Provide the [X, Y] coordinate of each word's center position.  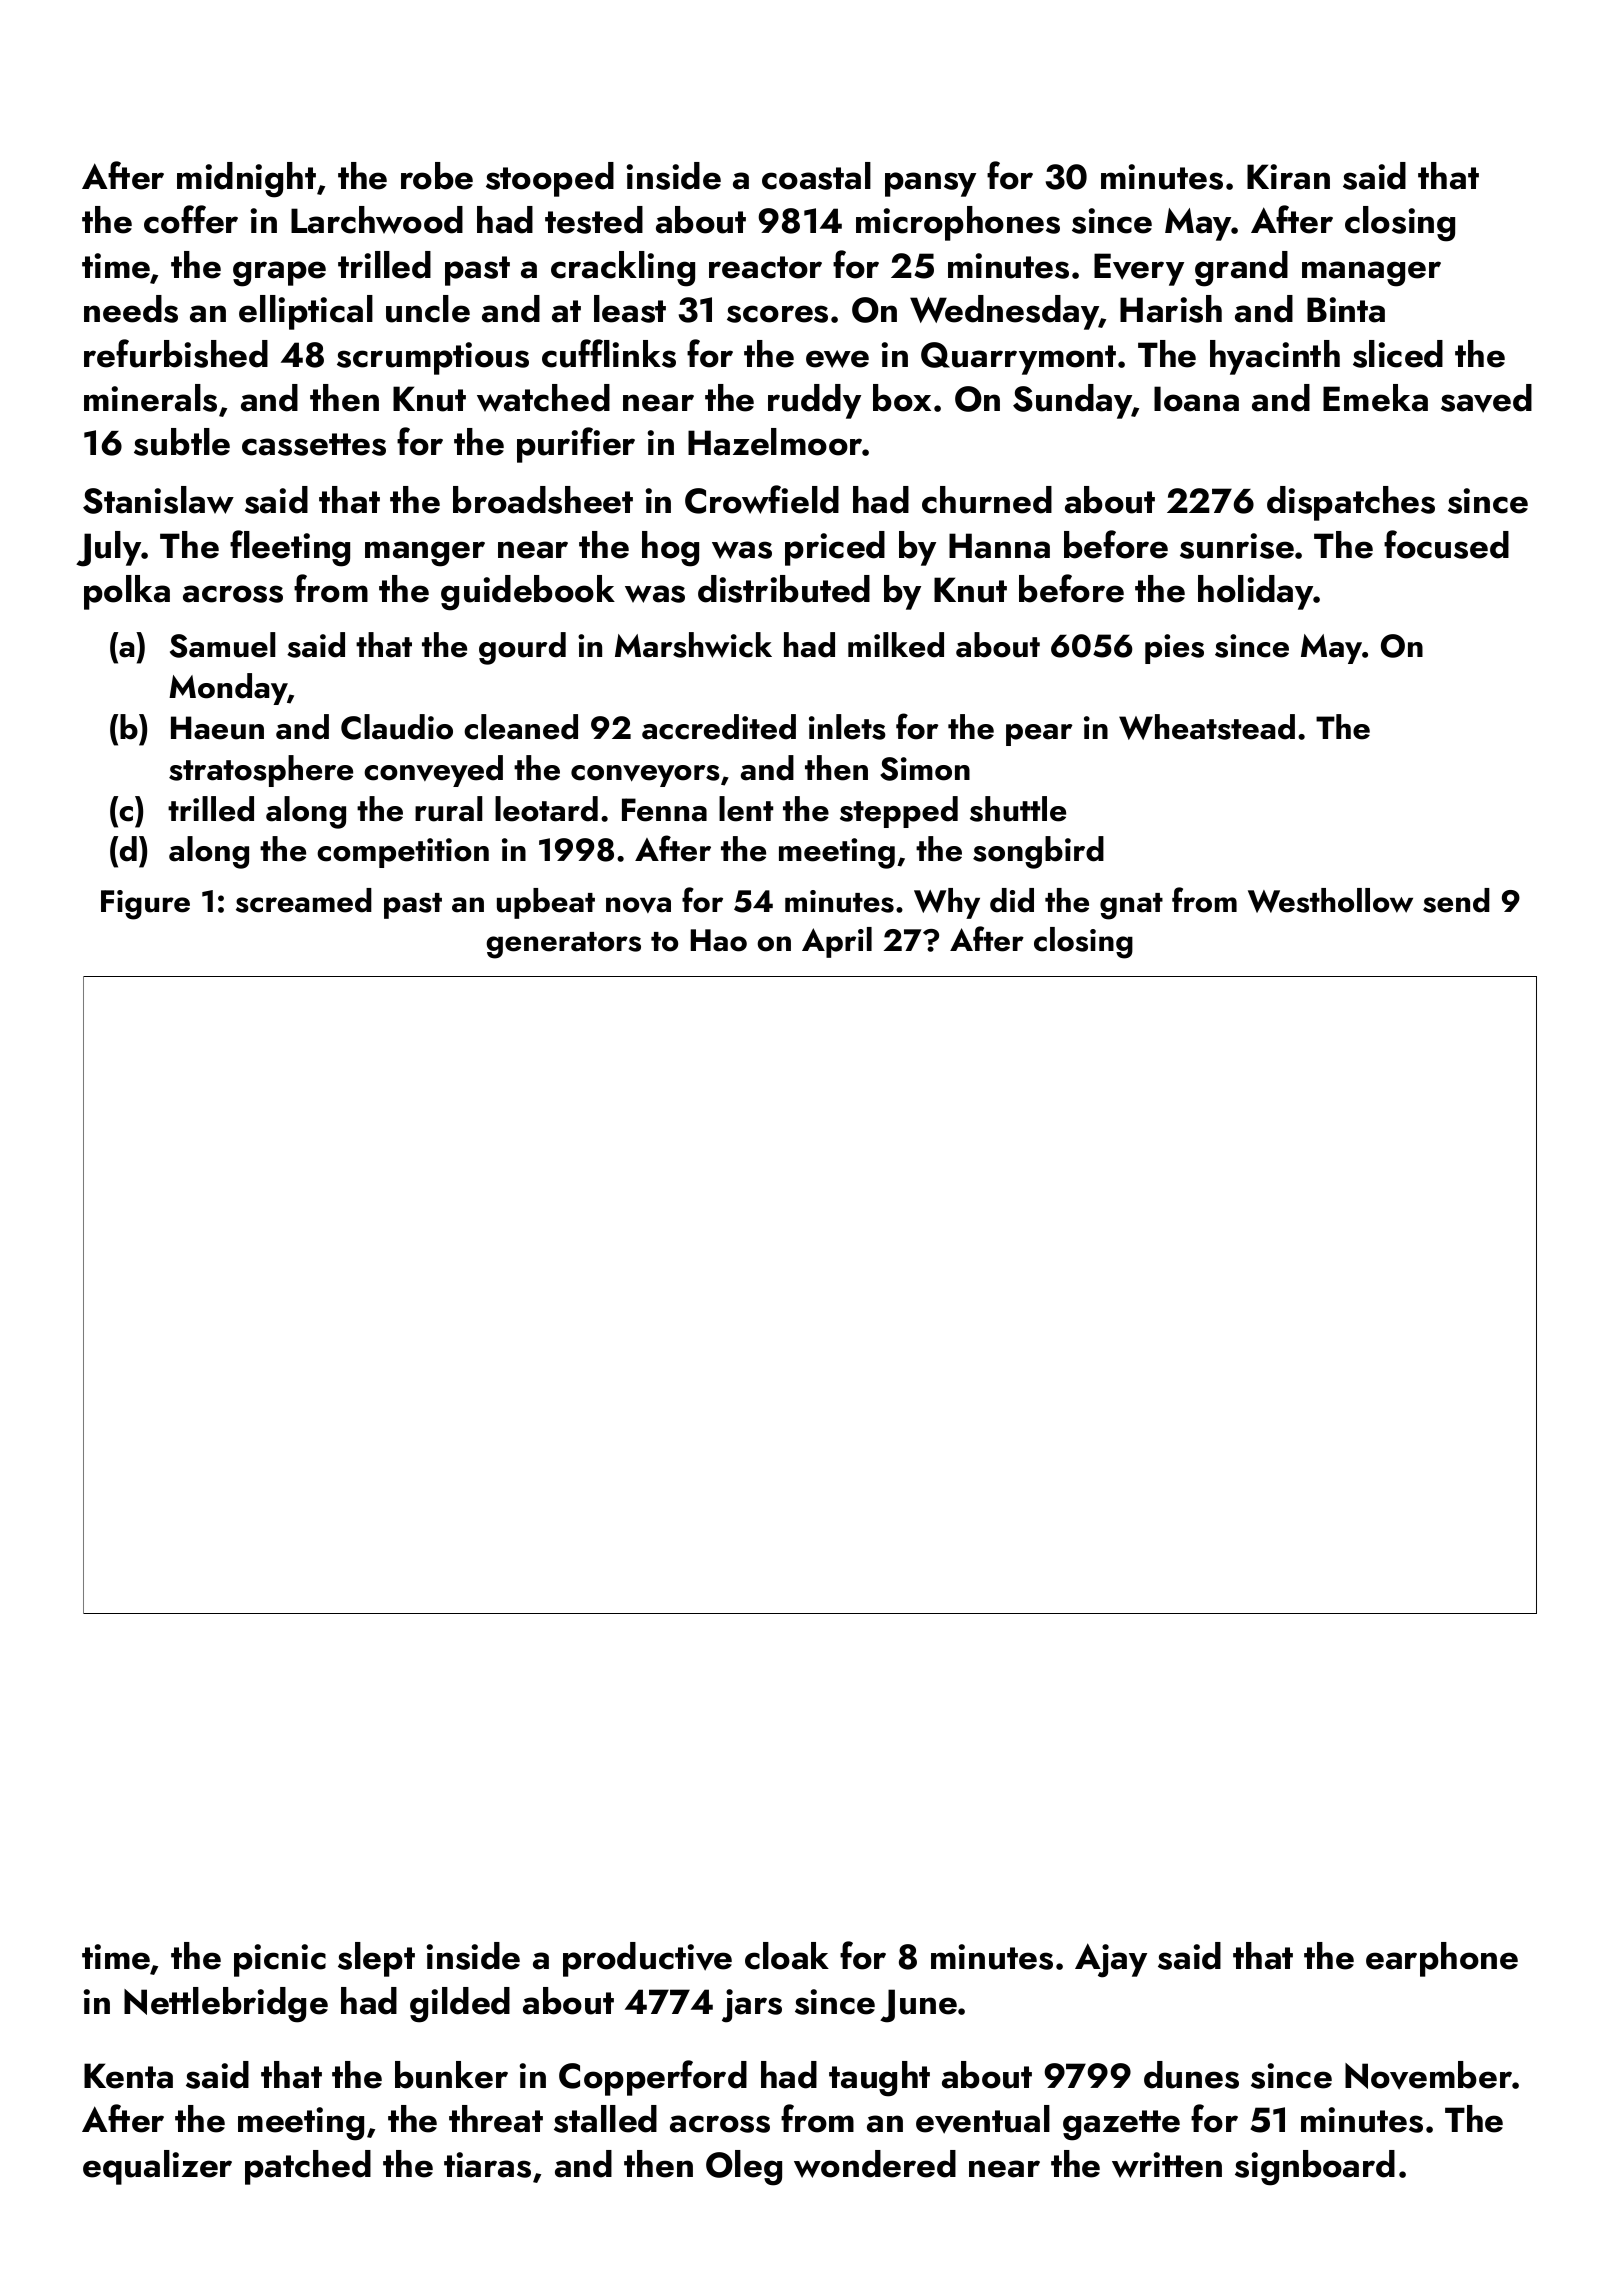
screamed [304, 900]
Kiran [1288, 177]
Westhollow [1330, 900]
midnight [246, 180]
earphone [1442, 1959]
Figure [145, 905]
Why [947, 903]
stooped [550, 179]
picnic [280, 1960]
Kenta [128, 2076]
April [837, 942]
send [1456, 900]
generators [563, 945]
